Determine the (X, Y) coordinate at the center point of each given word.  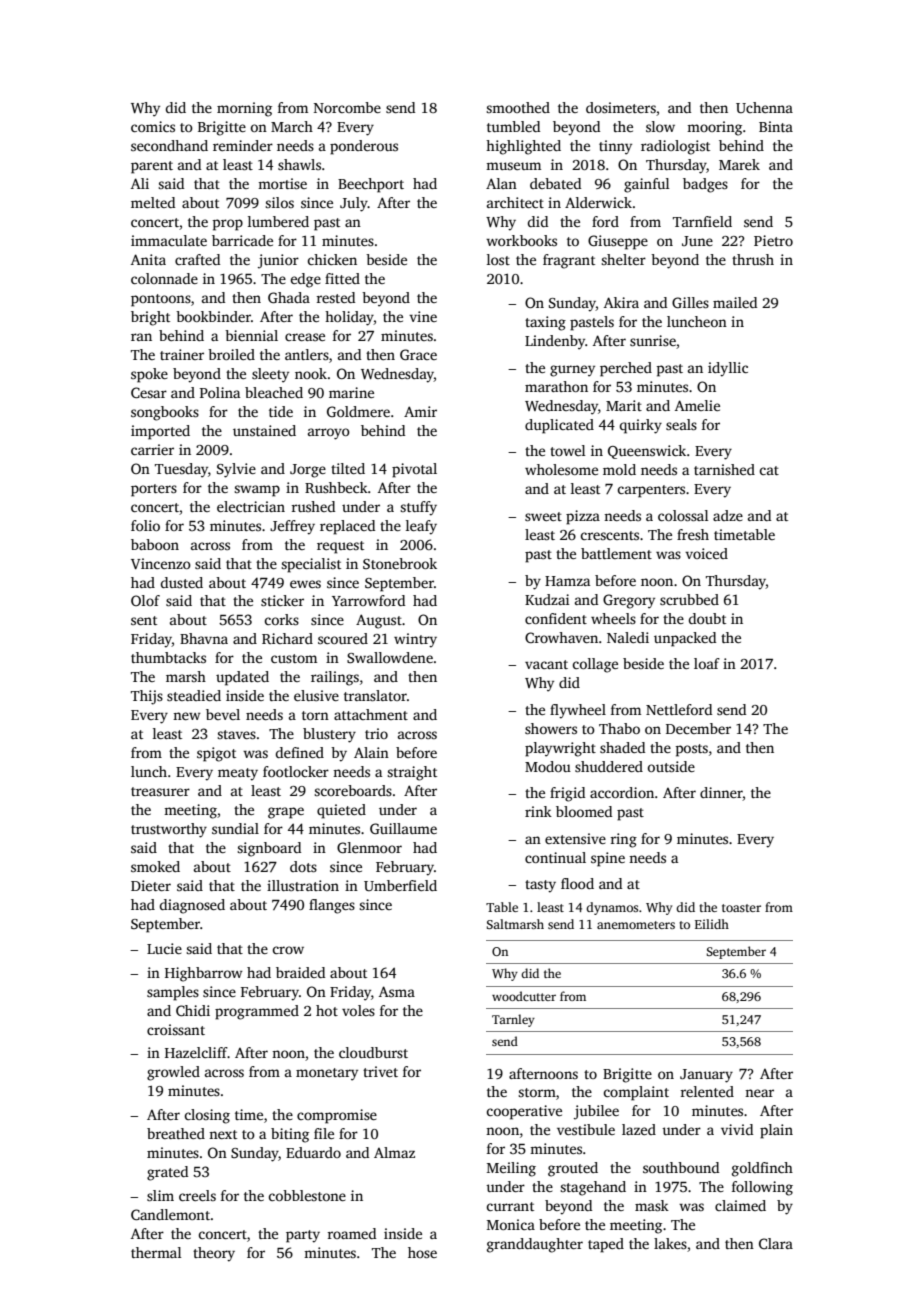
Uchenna (764, 107)
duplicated (559, 426)
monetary (327, 1074)
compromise (337, 1116)
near (759, 1093)
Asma (397, 991)
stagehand (593, 1188)
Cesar (149, 392)
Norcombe (347, 107)
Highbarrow (204, 974)
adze (728, 515)
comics (153, 126)
